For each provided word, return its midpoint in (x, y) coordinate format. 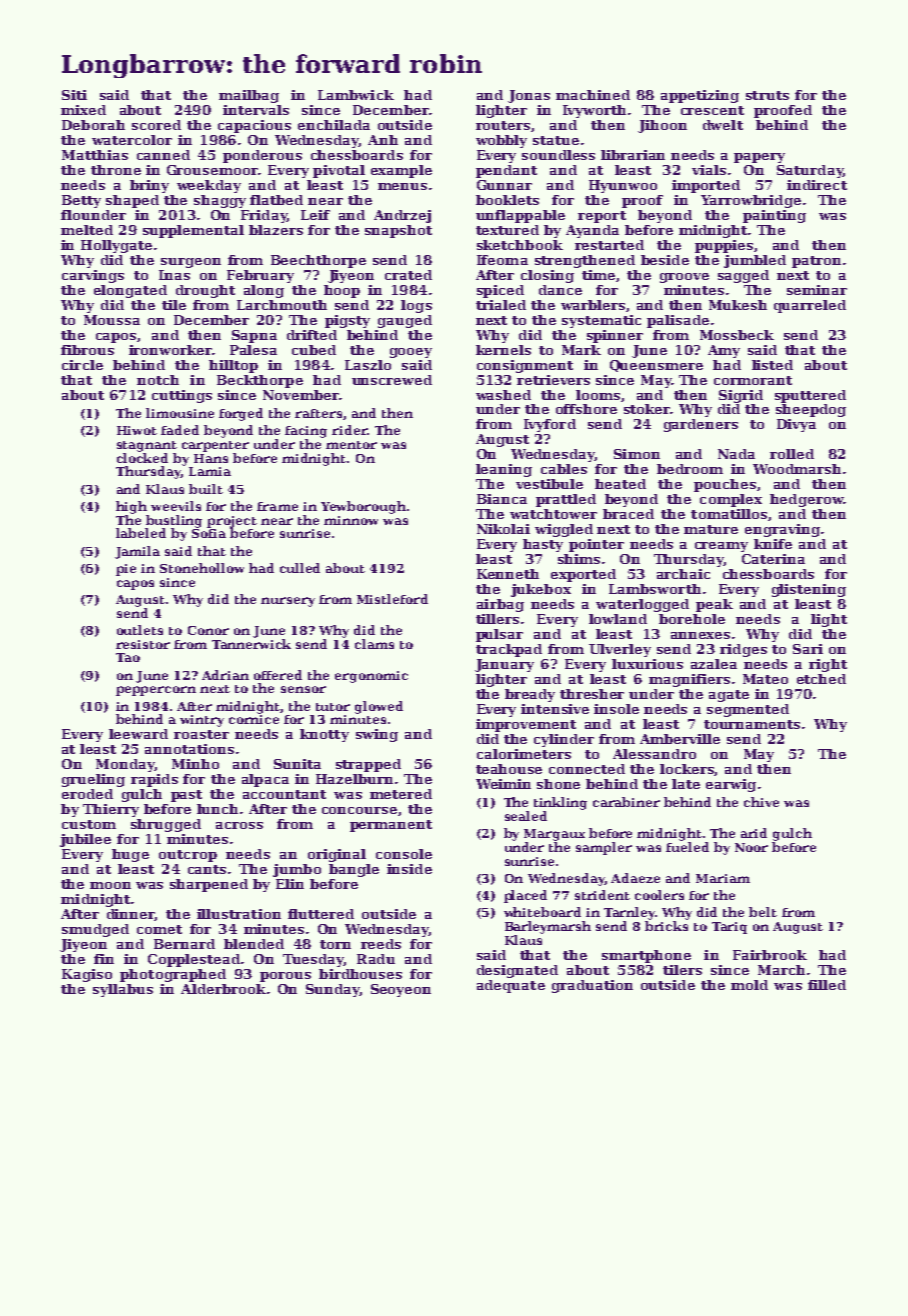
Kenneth (508, 574)
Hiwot (137, 430)
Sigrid (741, 396)
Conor (208, 630)
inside (409, 869)
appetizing (700, 96)
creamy (721, 547)
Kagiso (87, 975)
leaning (504, 470)
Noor (751, 847)
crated (408, 275)
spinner (615, 336)
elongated (130, 291)
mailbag (249, 96)
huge (130, 855)
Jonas (529, 96)
